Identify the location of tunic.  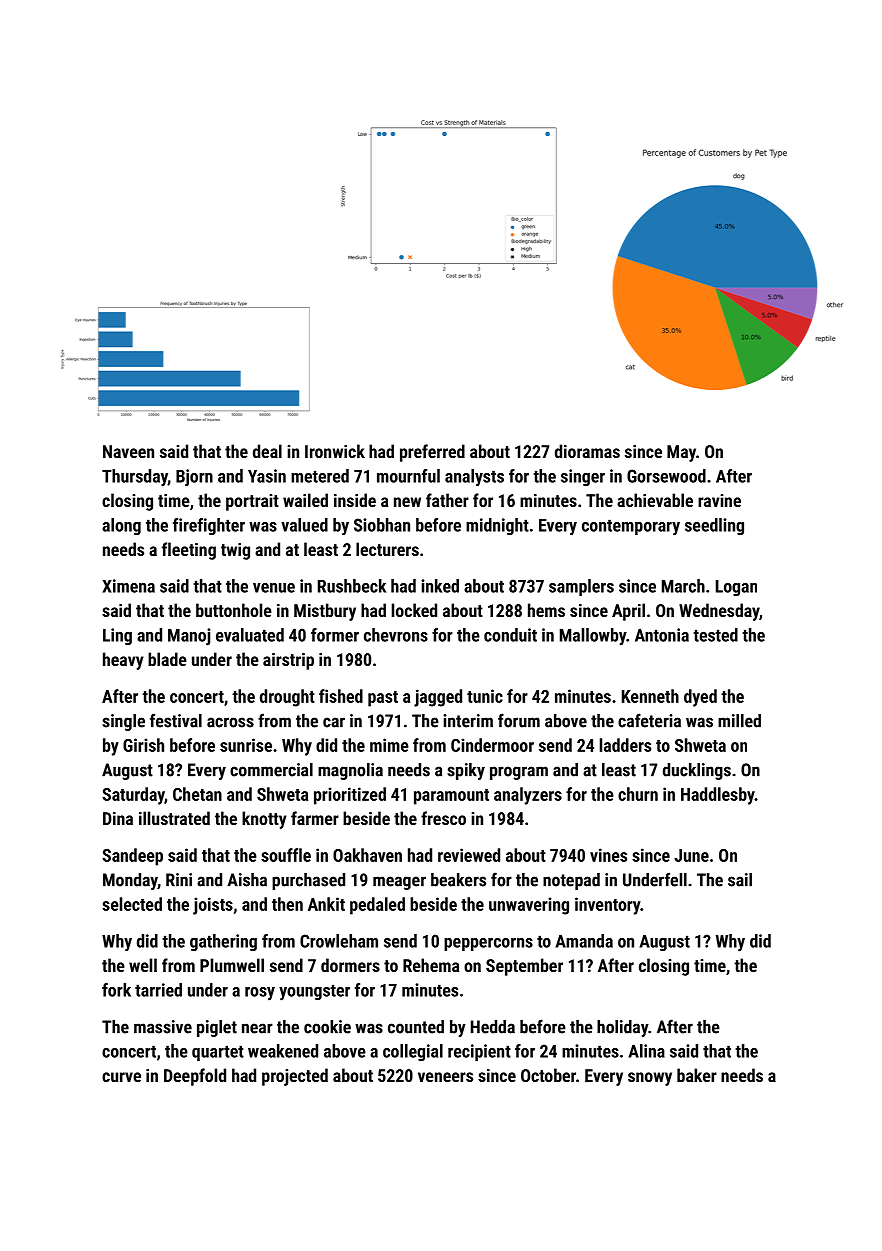
(485, 696).
